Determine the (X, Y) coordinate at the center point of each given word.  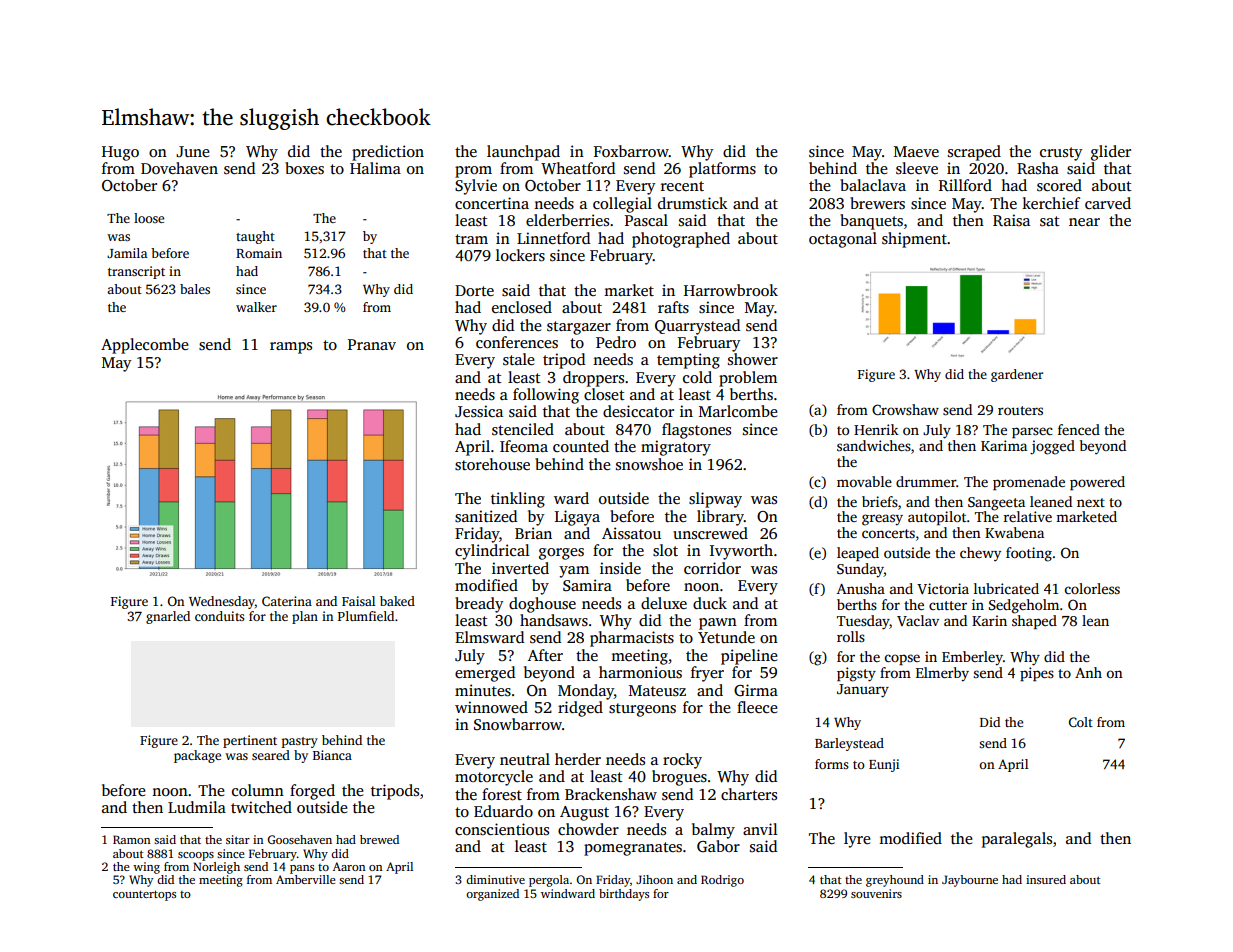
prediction (388, 153)
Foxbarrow (631, 151)
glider (1111, 153)
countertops (144, 895)
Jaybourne (970, 881)
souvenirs (876, 893)
